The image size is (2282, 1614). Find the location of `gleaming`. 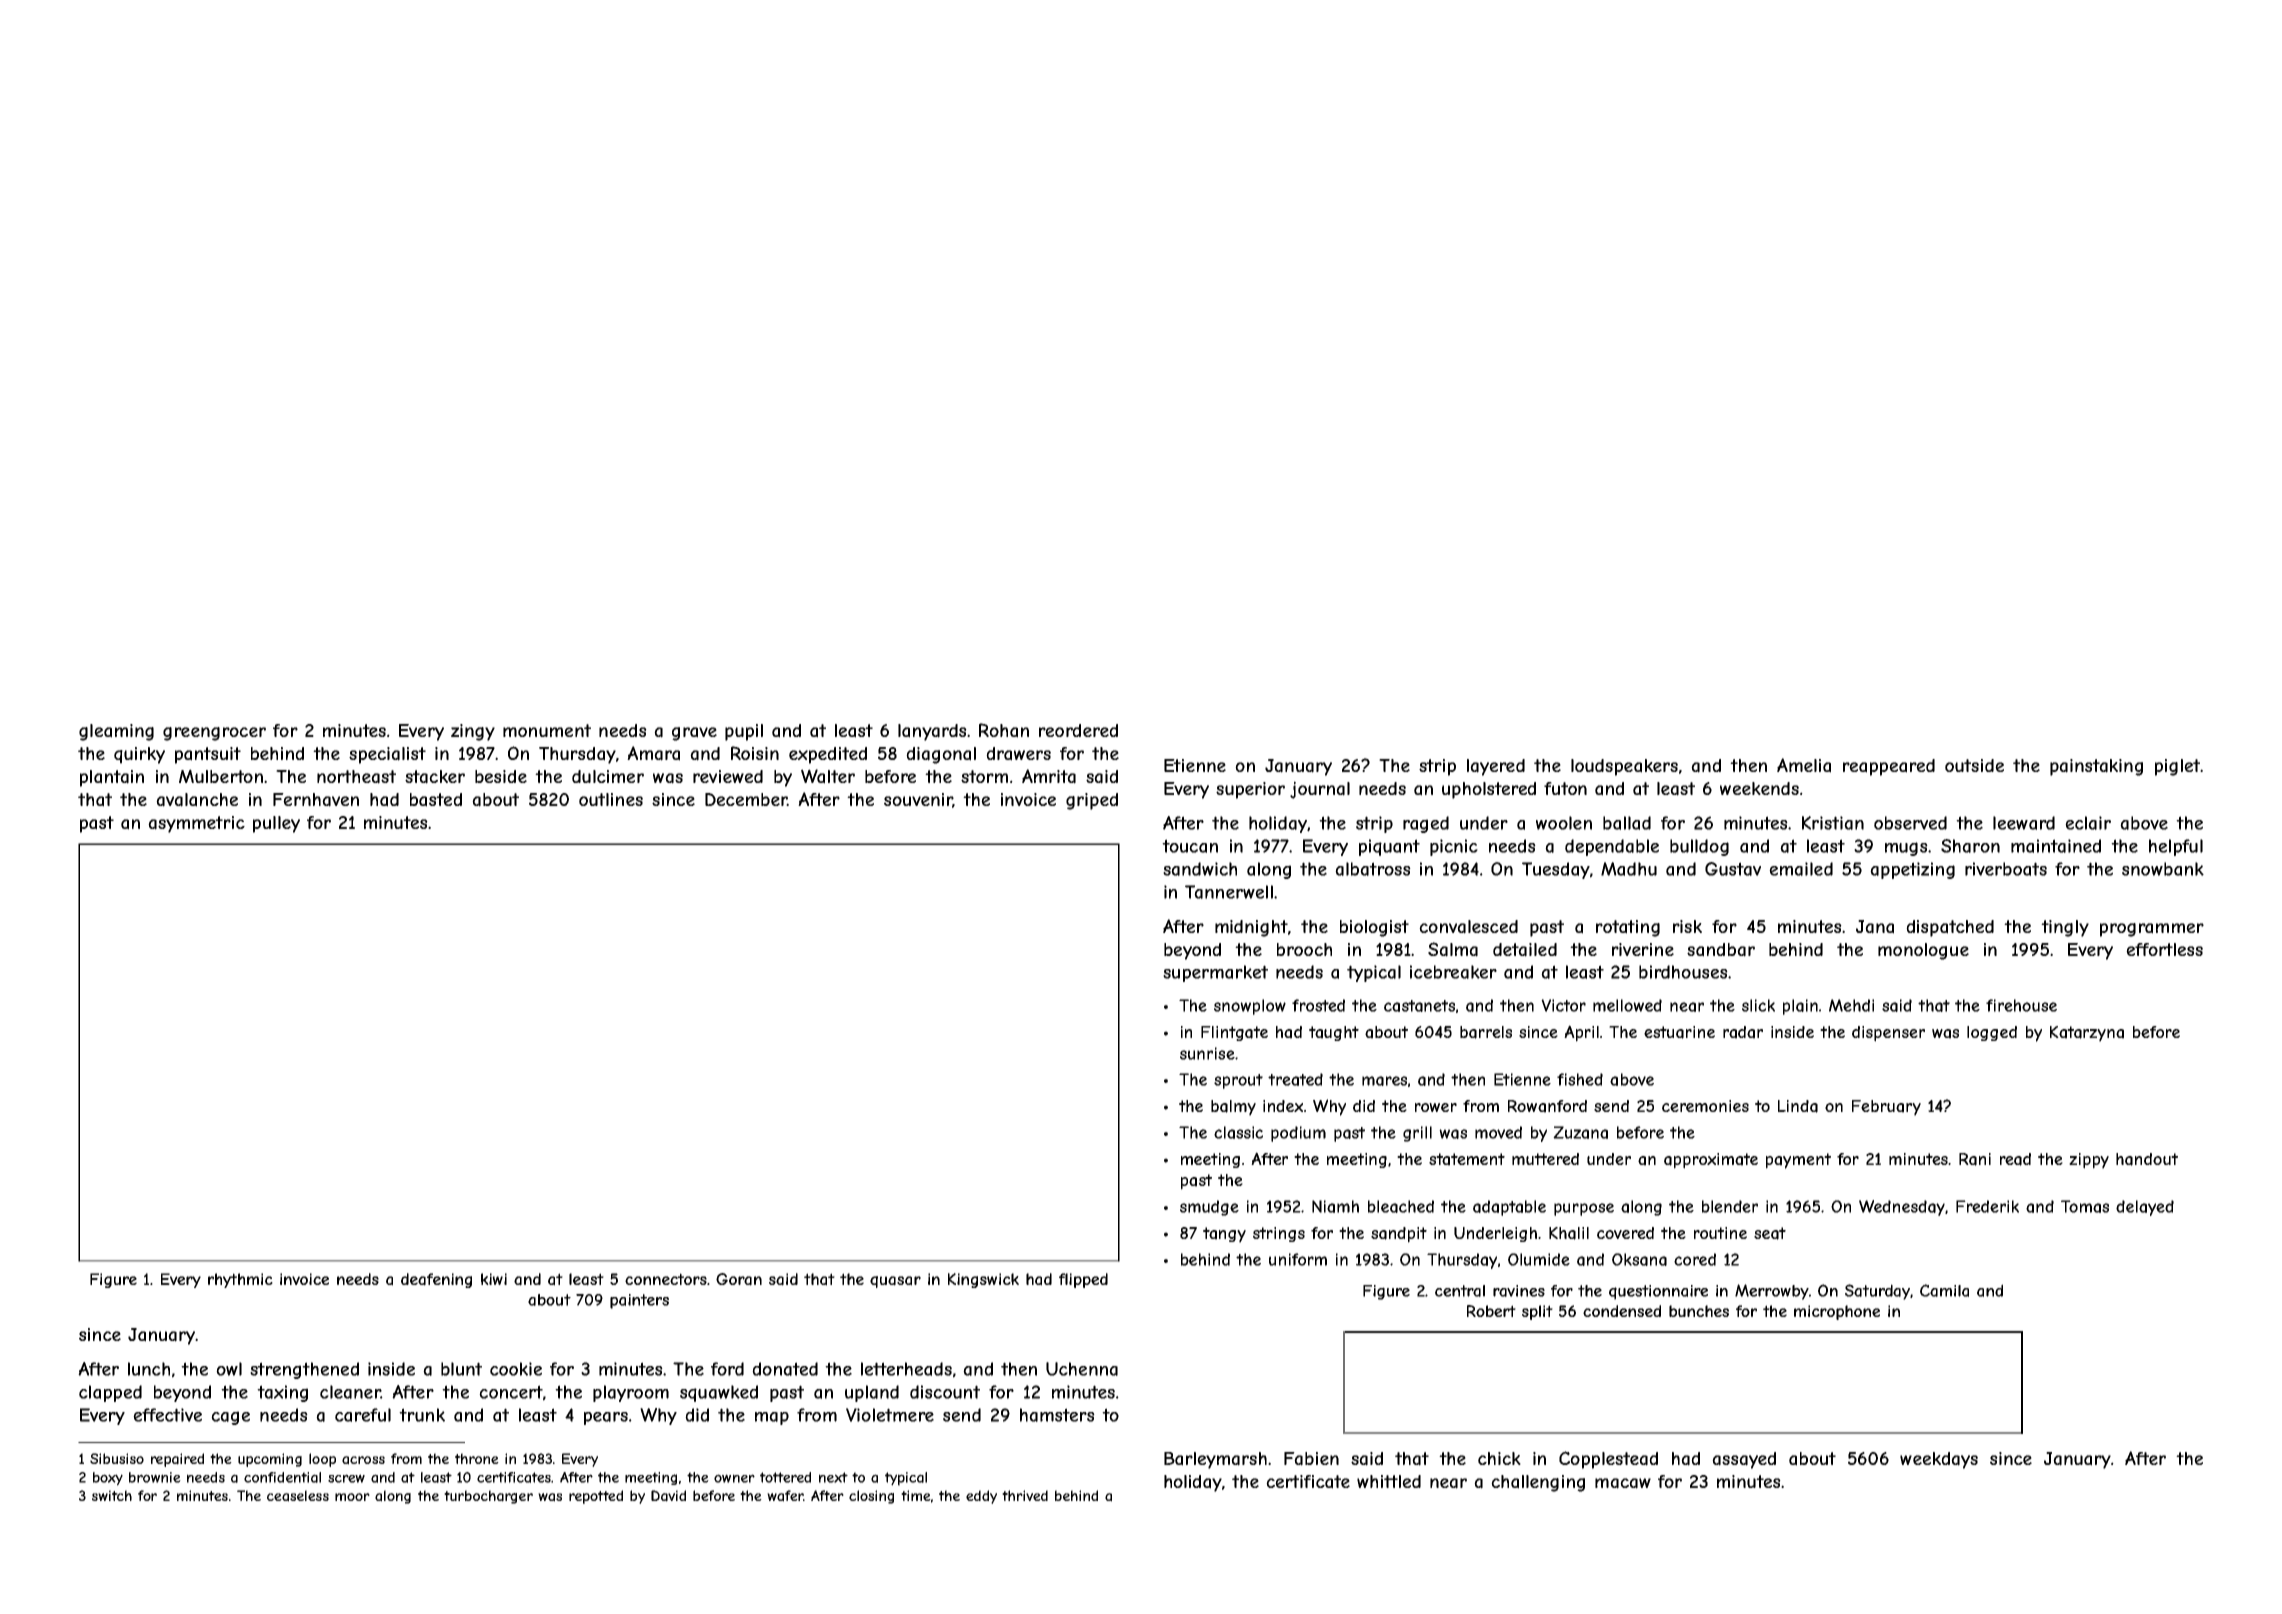

gleaming is located at coordinates (116, 732).
